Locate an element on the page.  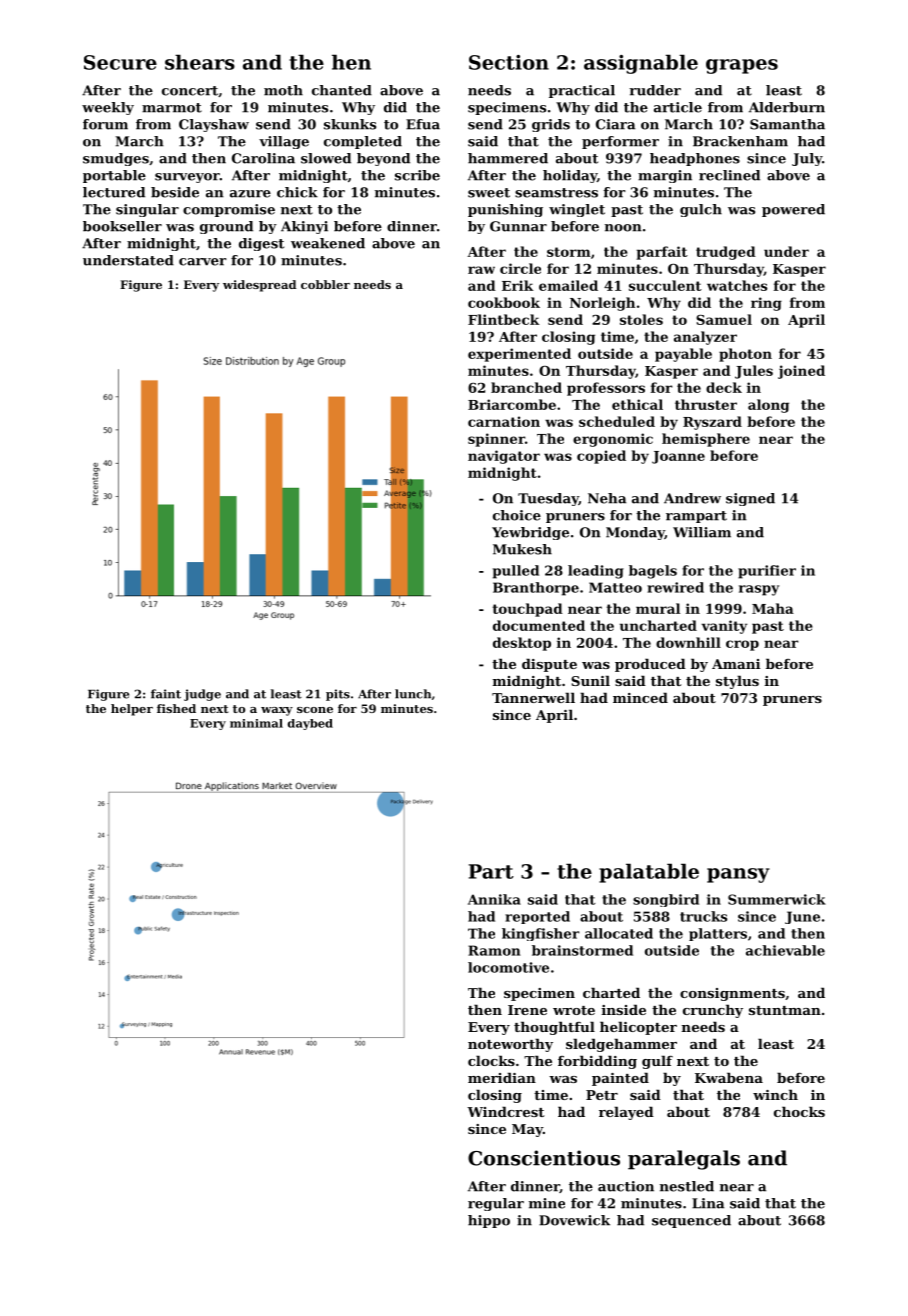
Annika is located at coordinates (494, 899).
